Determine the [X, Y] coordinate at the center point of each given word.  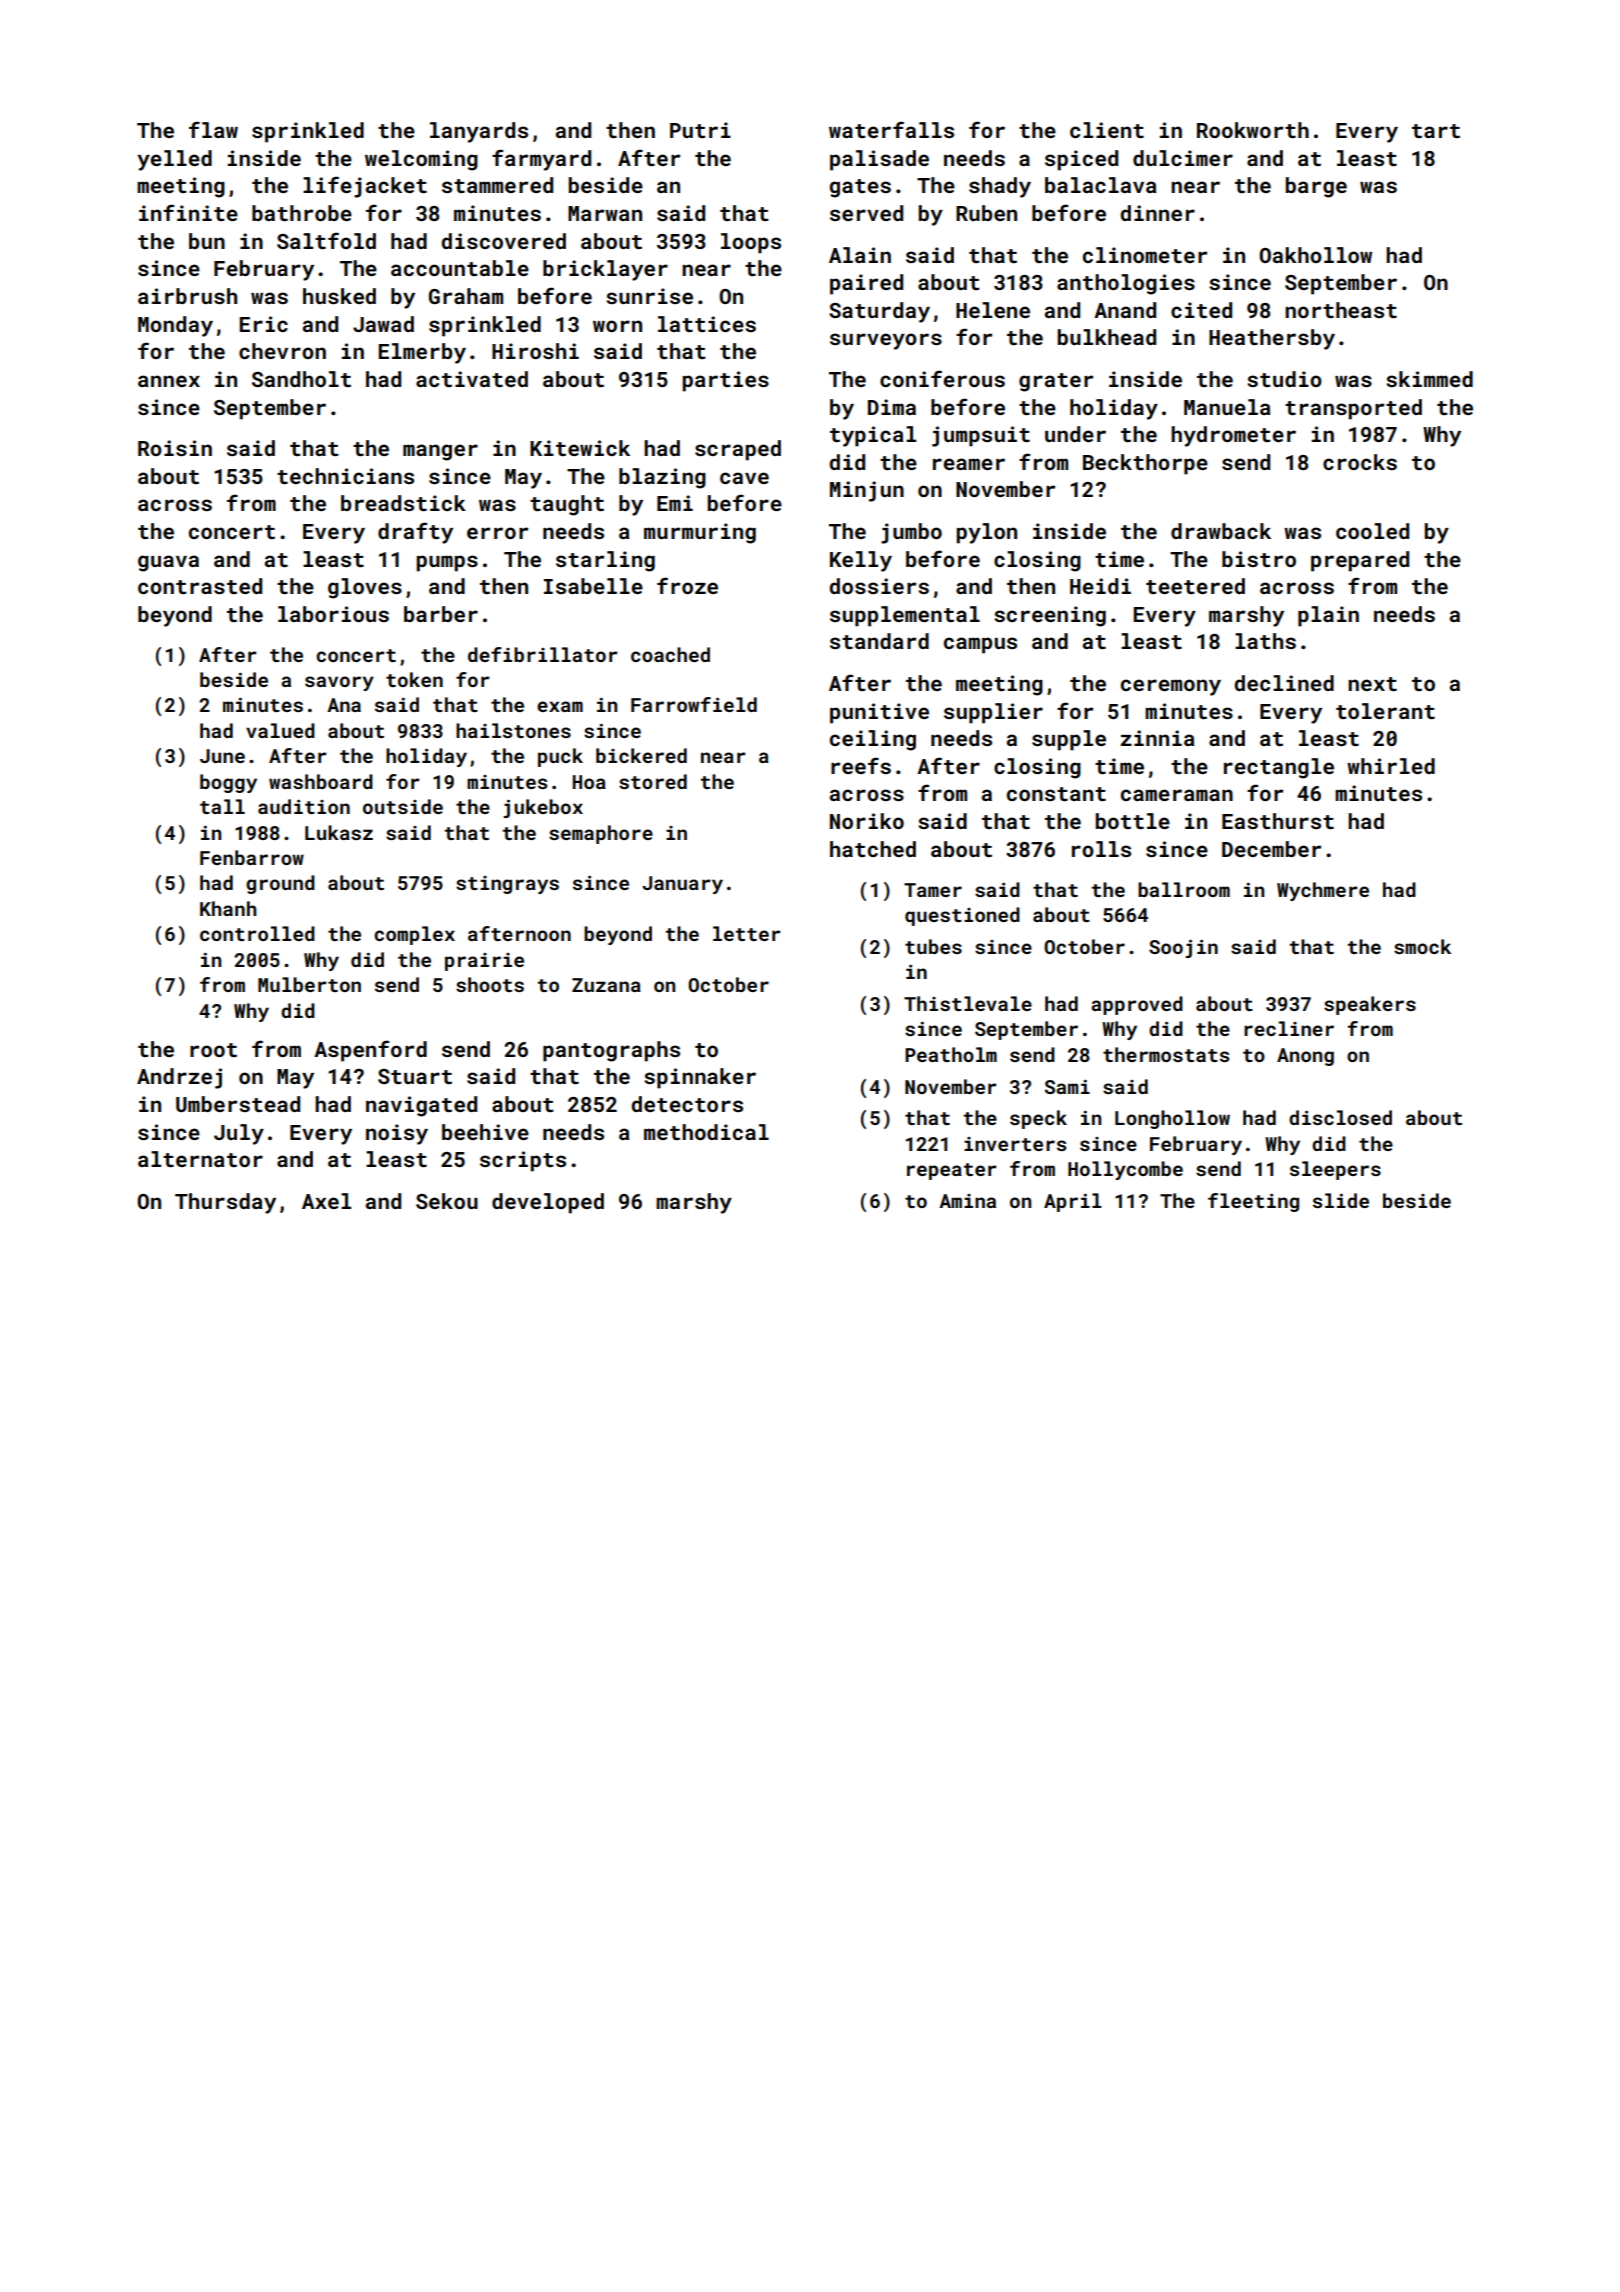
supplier [993, 713]
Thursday [225, 1203]
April [1073, 1202]
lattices [707, 324]
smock [1422, 946]
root [213, 1050]
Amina [967, 1201]
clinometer [1145, 255]
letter [747, 933]
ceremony [1171, 687]
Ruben [986, 213]
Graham [466, 296]
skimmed [1429, 379]
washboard [321, 781]
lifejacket [365, 187]
